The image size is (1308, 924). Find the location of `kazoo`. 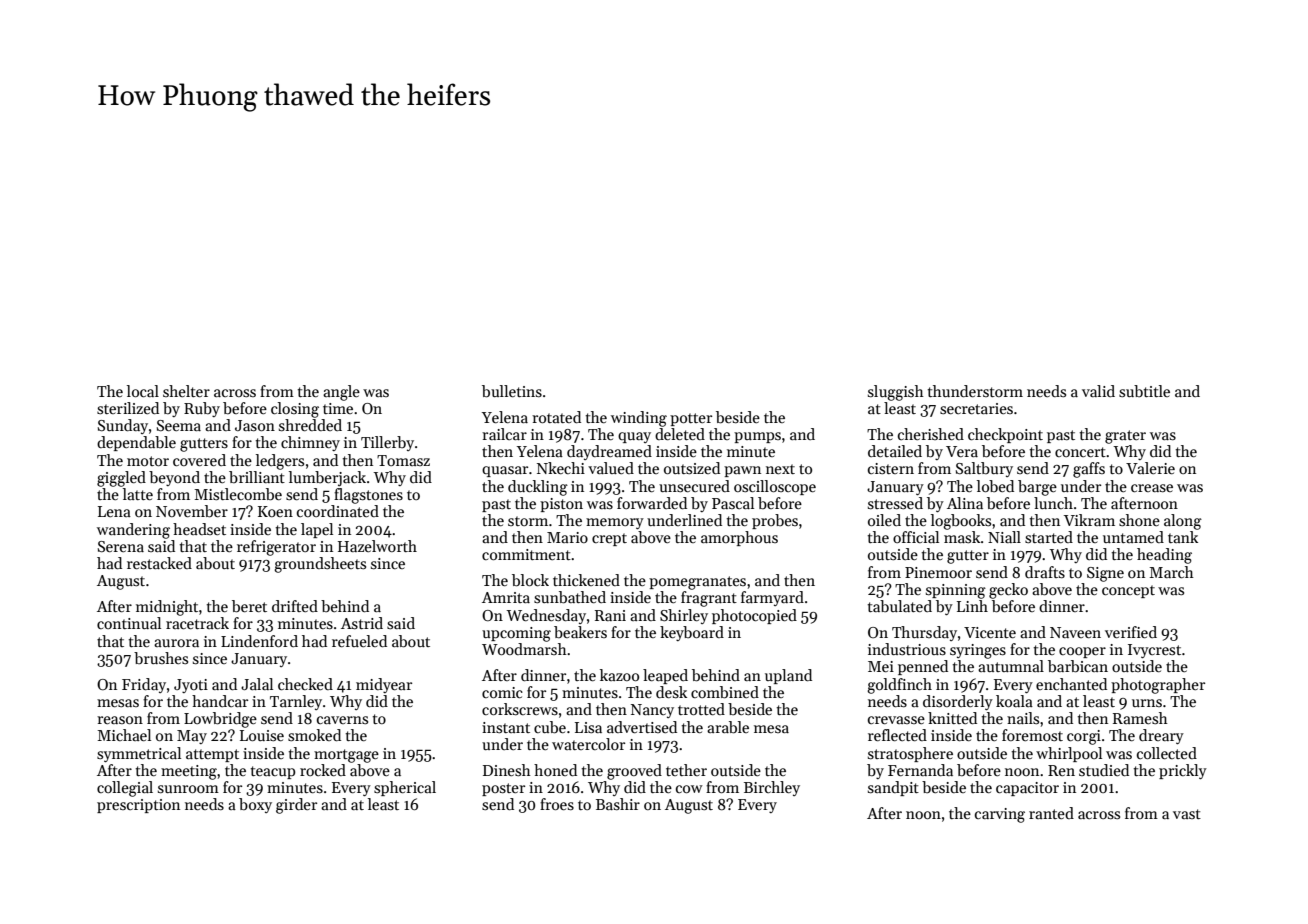

kazoo is located at coordinates (619, 675).
